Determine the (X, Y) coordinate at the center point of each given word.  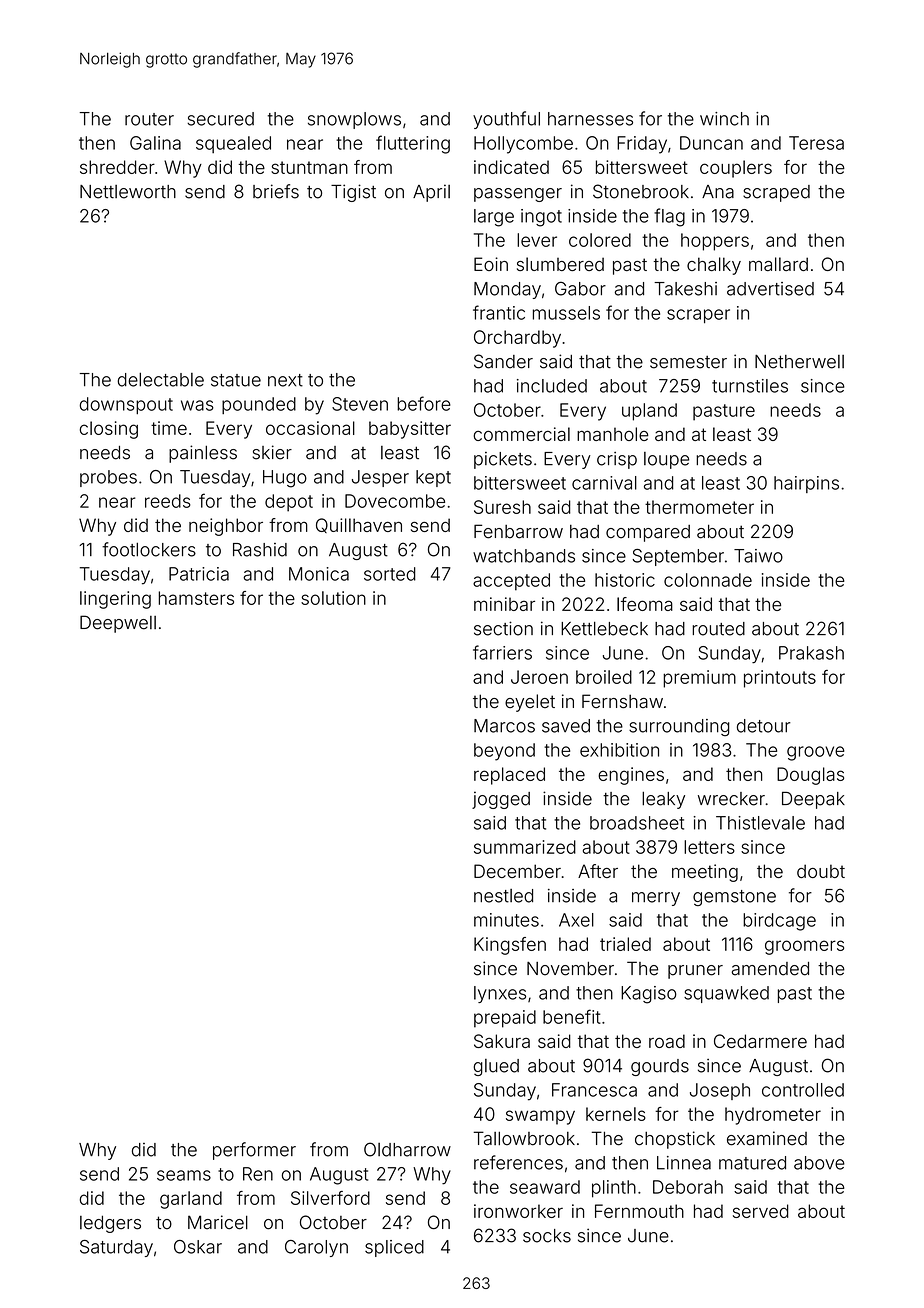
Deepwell (118, 624)
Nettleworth (128, 192)
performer (254, 1151)
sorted (390, 574)
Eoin (491, 264)
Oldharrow (407, 1149)
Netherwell (799, 362)
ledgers (110, 1224)
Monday (507, 290)
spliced (394, 1248)
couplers (736, 169)
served (761, 1211)
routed (719, 629)
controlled (803, 1090)
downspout (126, 405)
